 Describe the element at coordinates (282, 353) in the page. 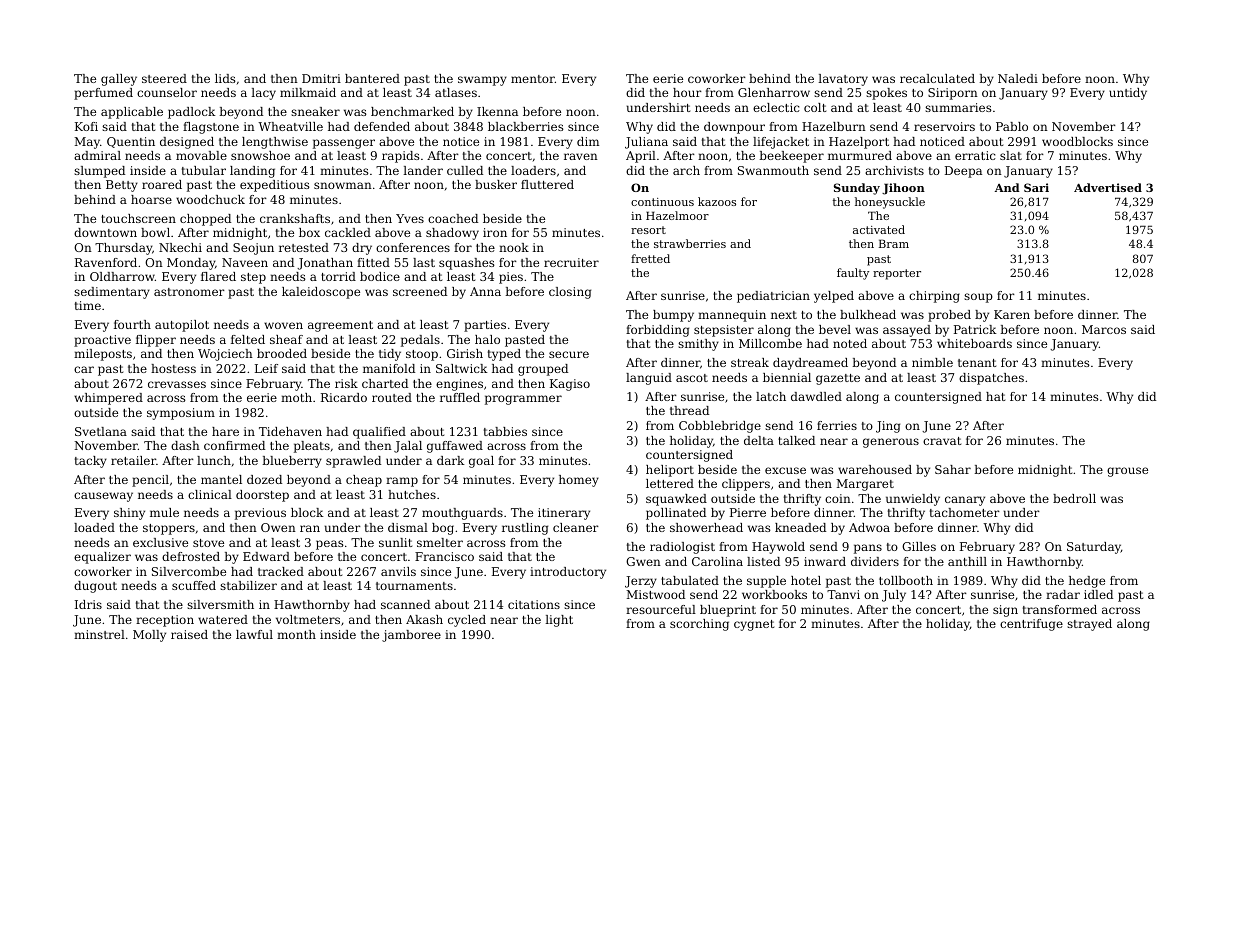

I see `brooded` at that location.
